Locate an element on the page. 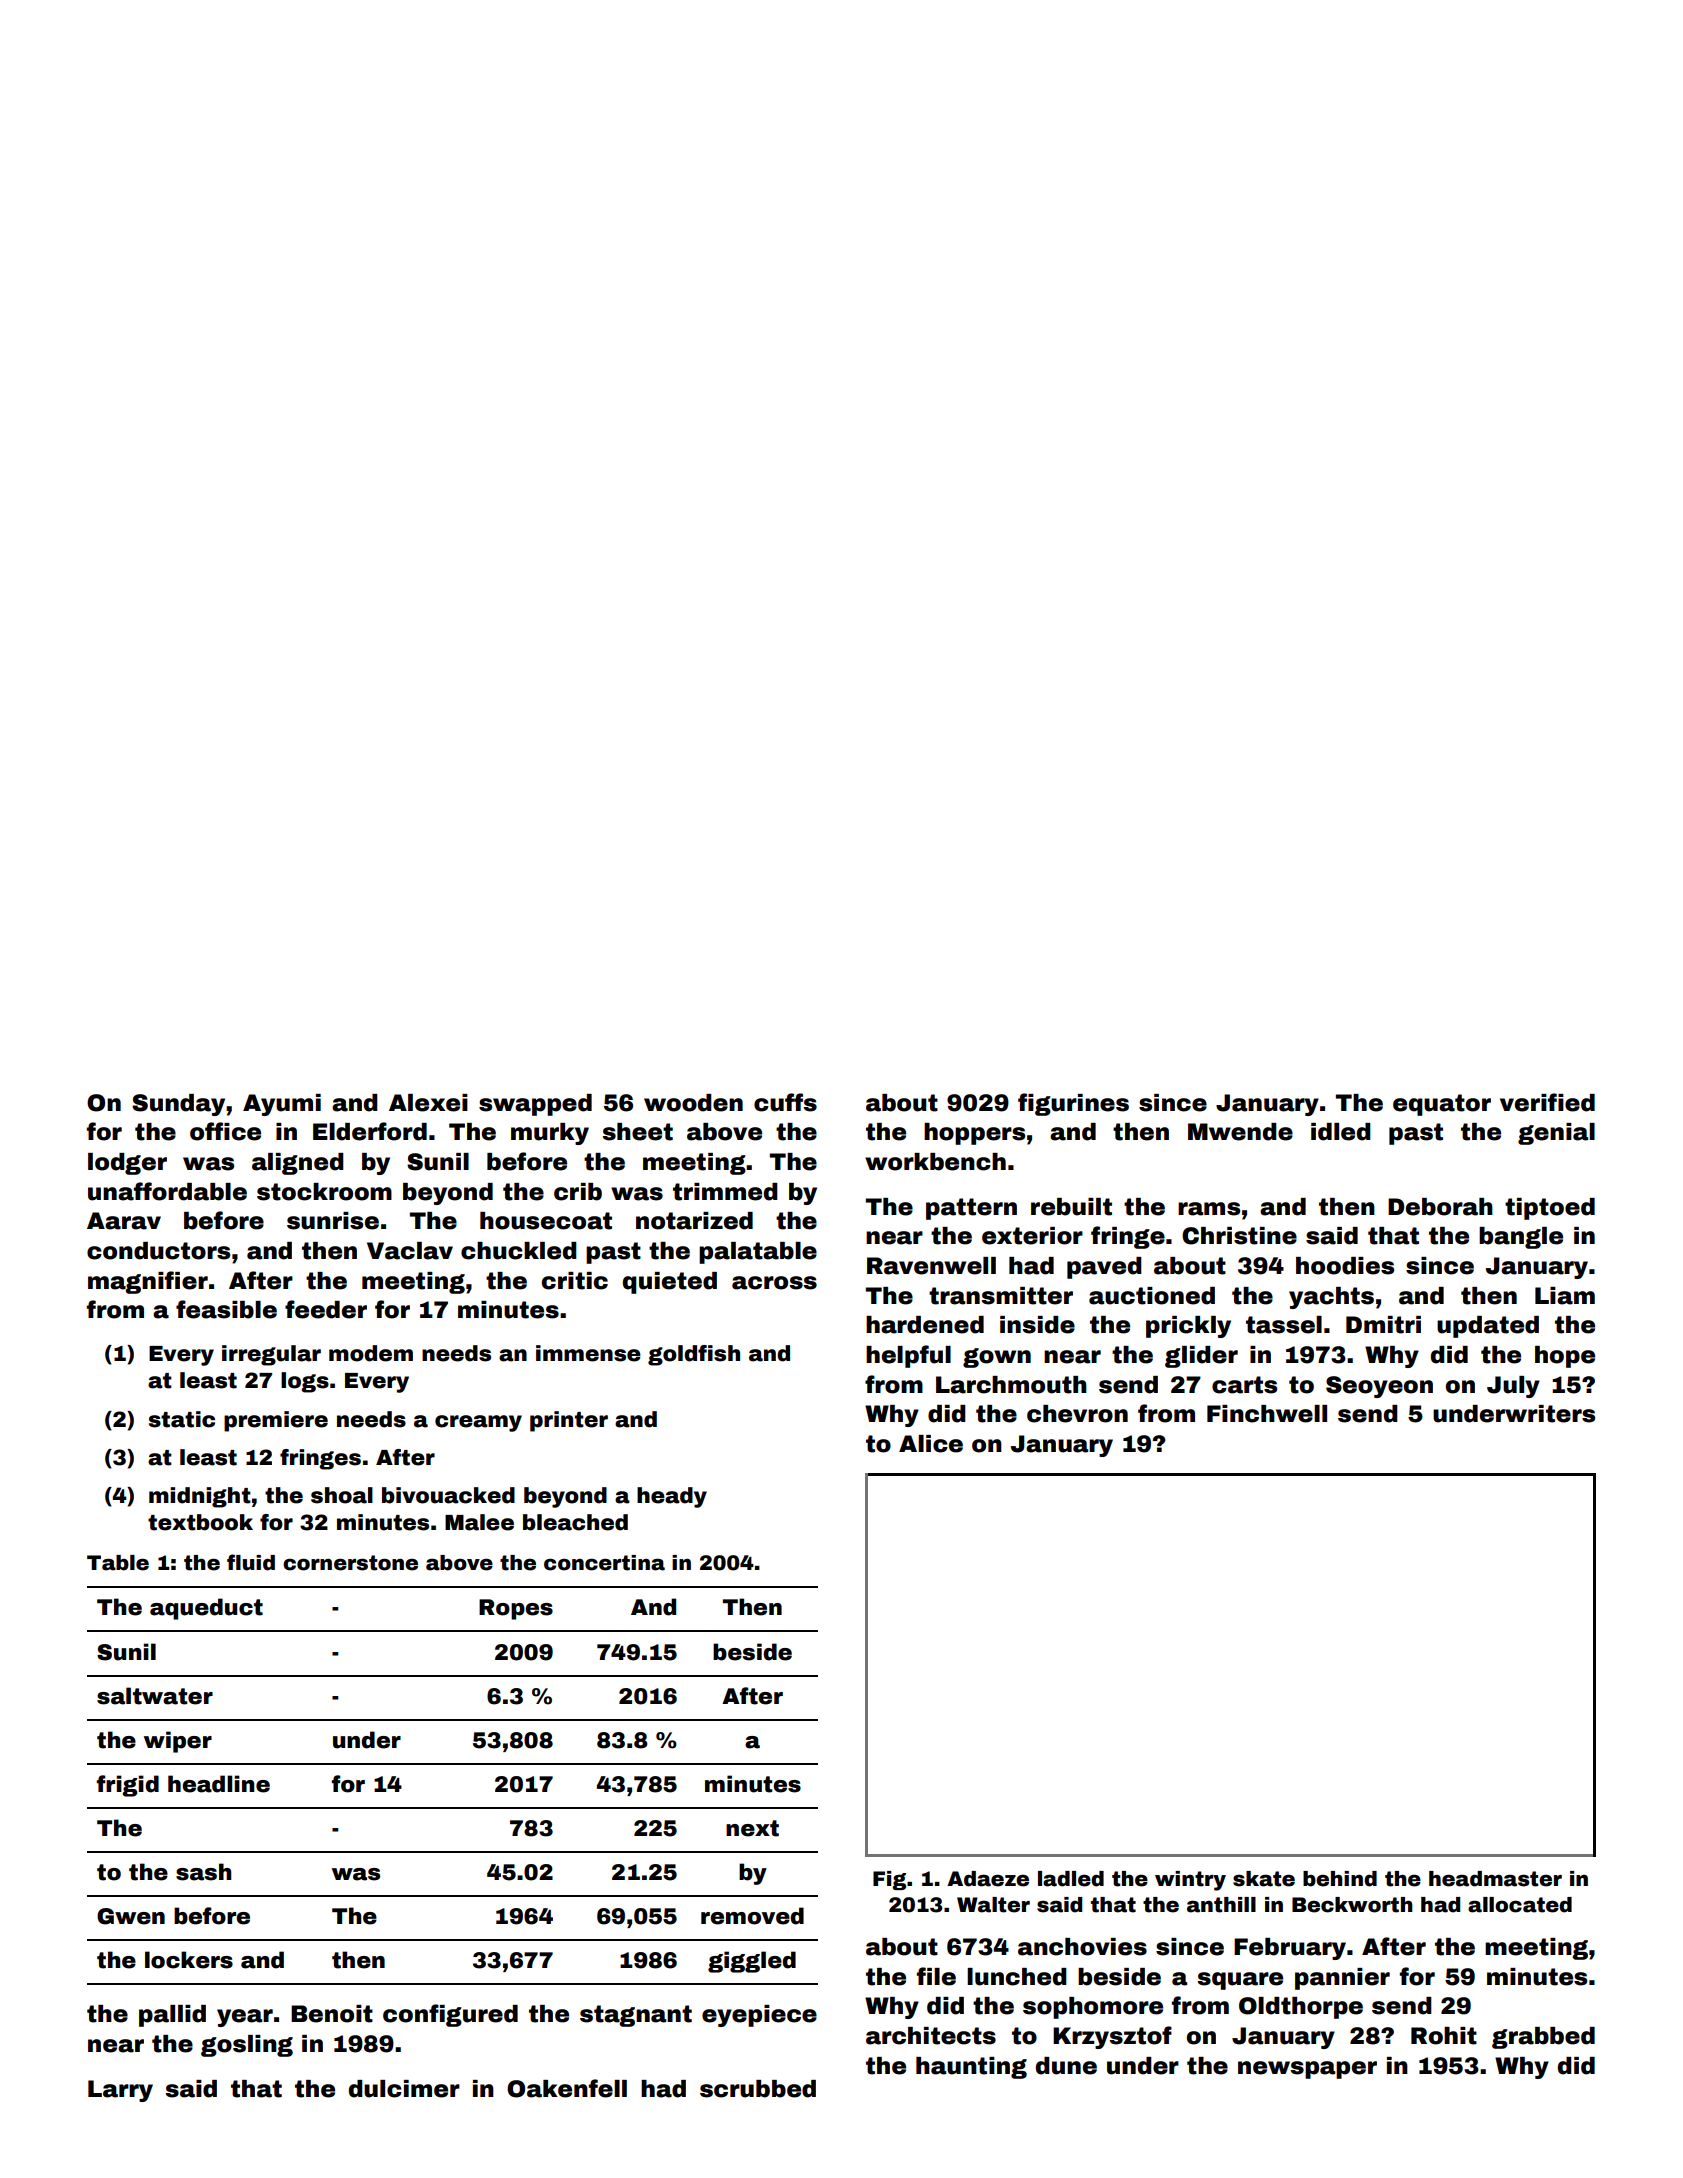 The width and height of the page is (1683, 2178). behind is located at coordinates (1340, 1879).
